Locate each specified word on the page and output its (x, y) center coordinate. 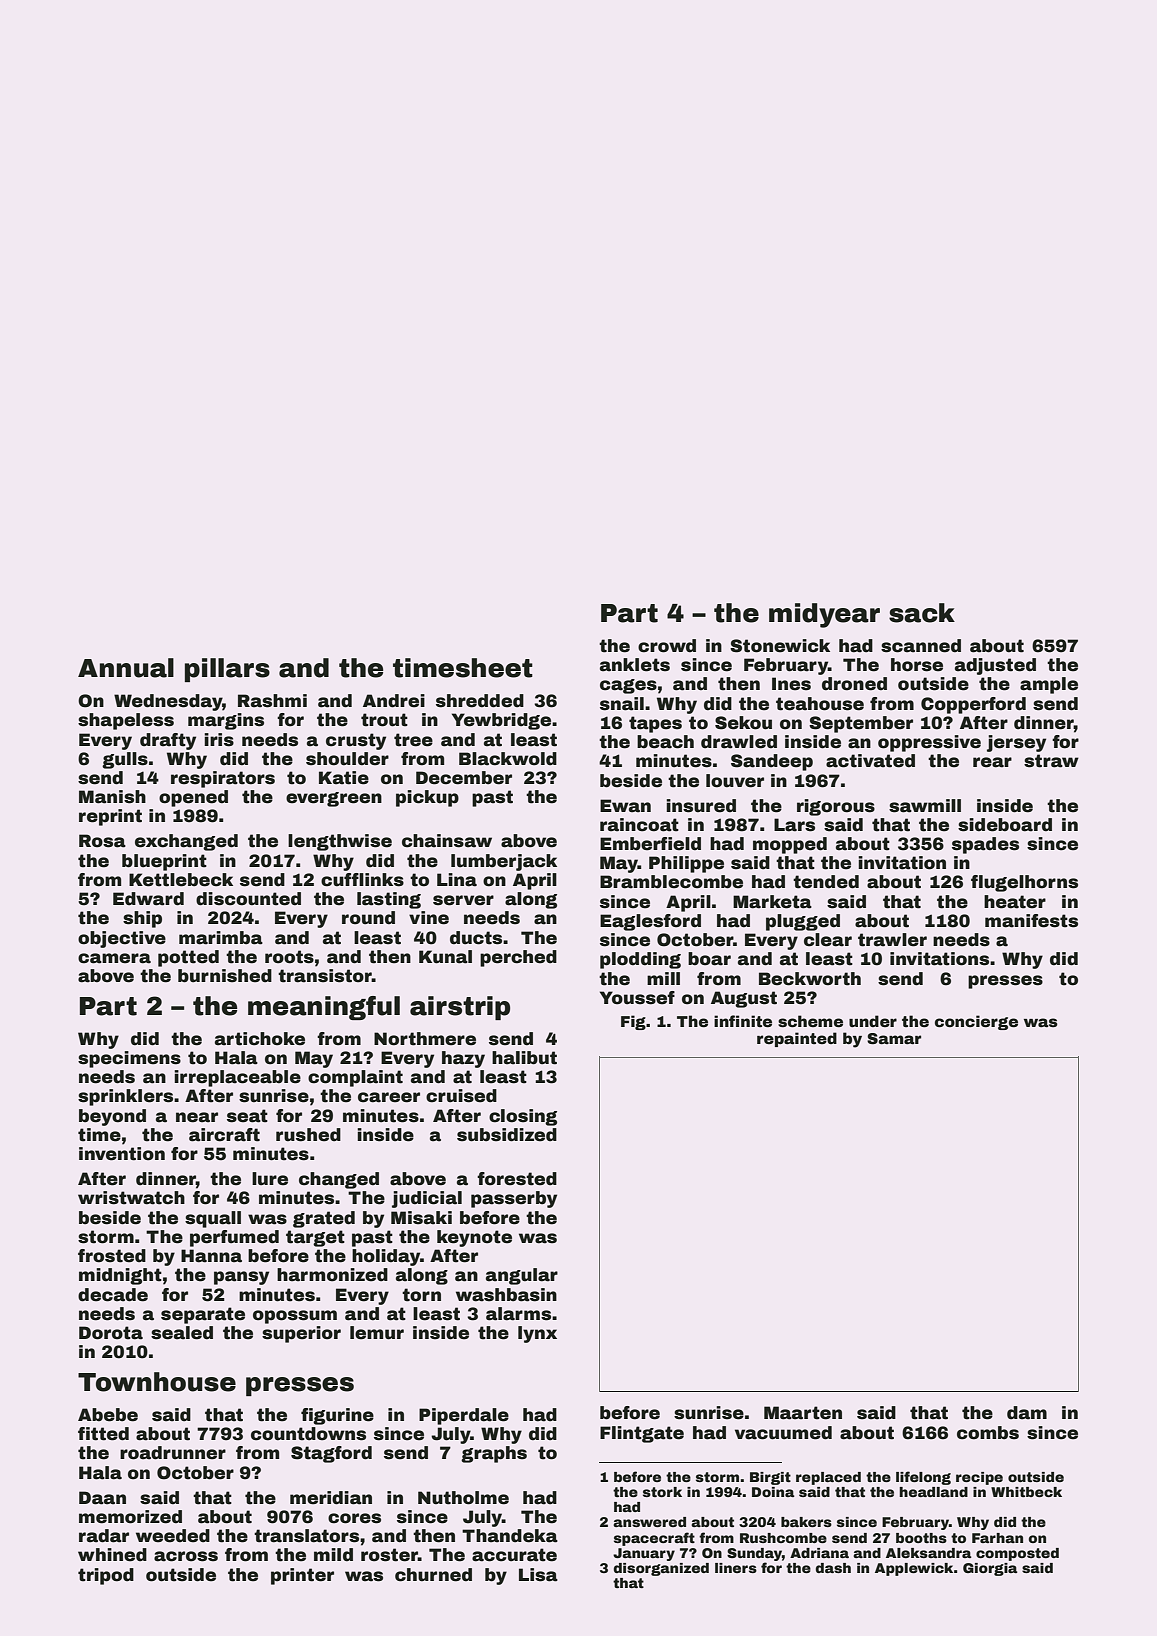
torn (421, 1295)
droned (854, 684)
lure (270, 1179)
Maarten (803, 1413)
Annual (126, 668)
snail (622, 704)
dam (1027, 1413)
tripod (106, 1576)
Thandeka (510, 1536)
